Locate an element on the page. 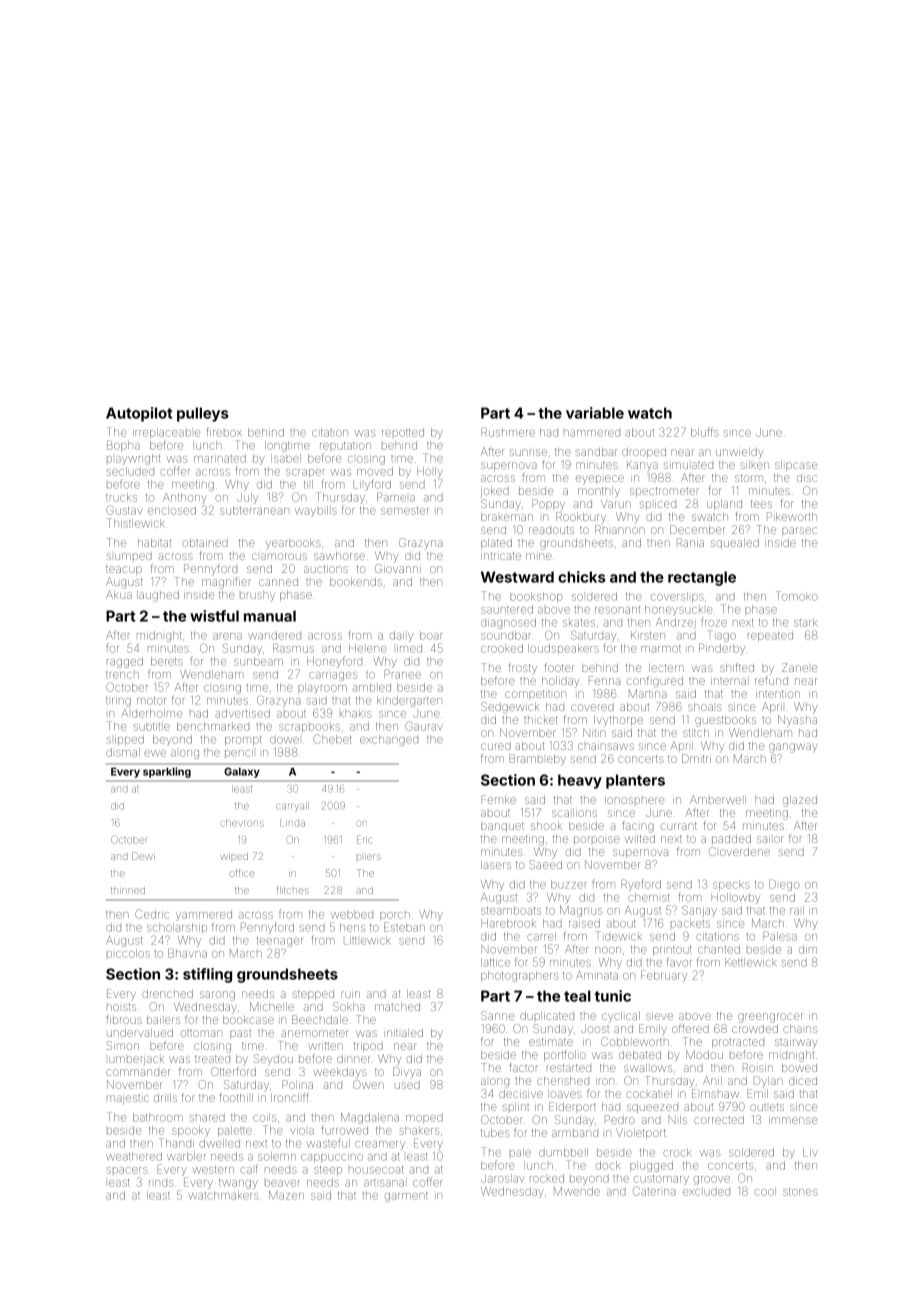 This image has height=1308, width=924. sailor is located at coordinates (770, 839).
